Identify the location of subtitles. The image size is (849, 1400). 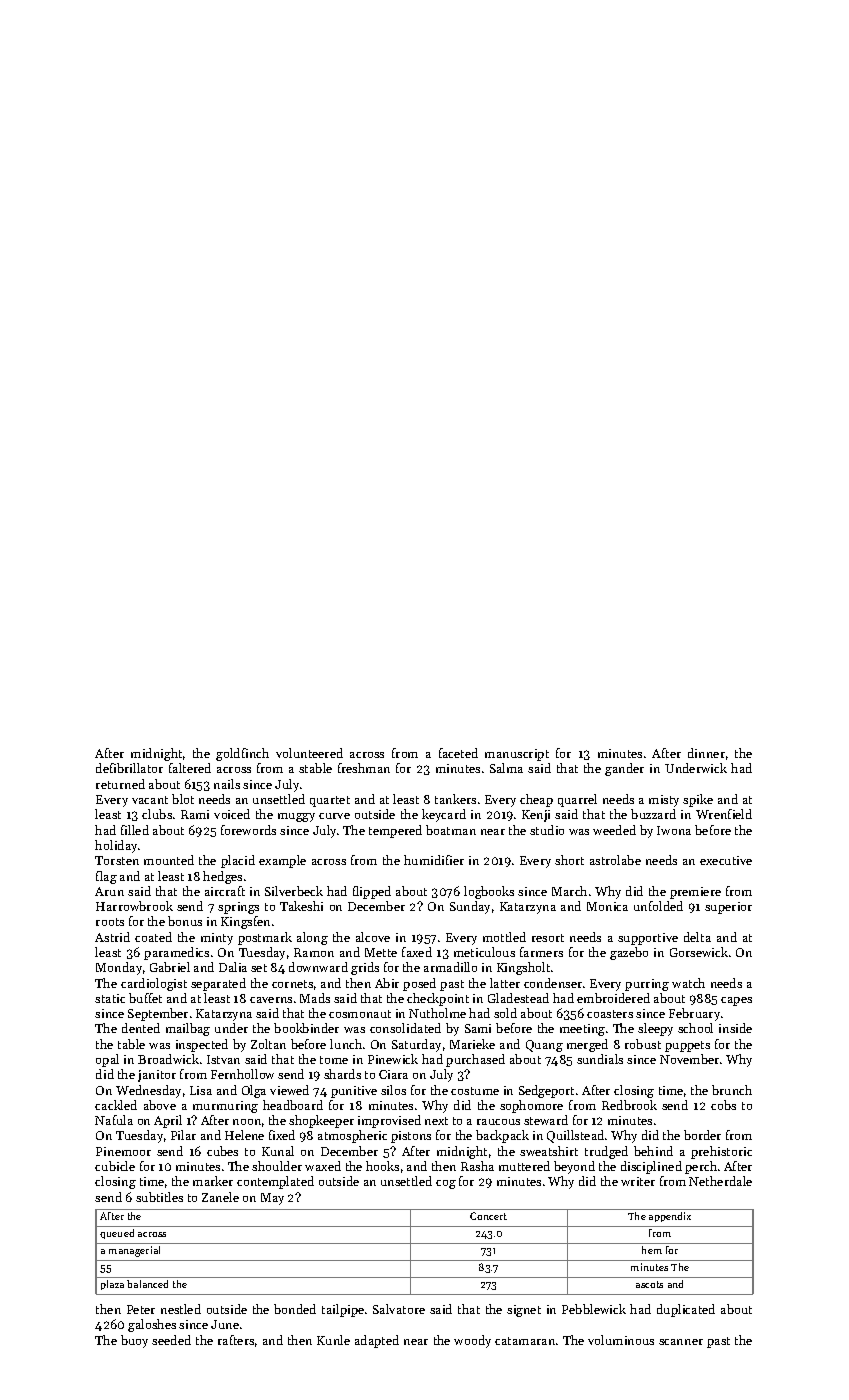
(159, 1197).
